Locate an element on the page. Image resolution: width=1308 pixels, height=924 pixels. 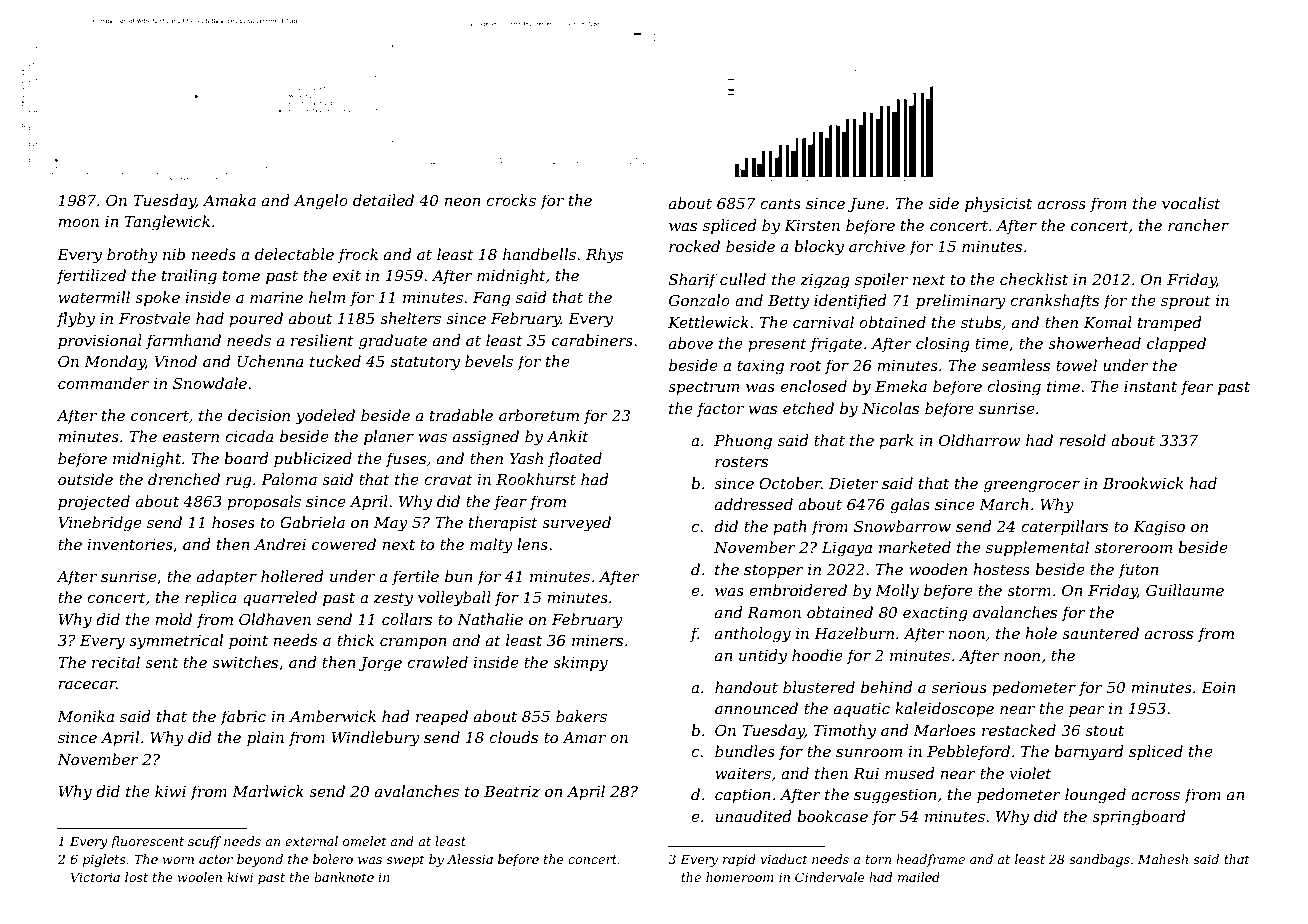
Brookwick is located at coordinates (1143, 483).
